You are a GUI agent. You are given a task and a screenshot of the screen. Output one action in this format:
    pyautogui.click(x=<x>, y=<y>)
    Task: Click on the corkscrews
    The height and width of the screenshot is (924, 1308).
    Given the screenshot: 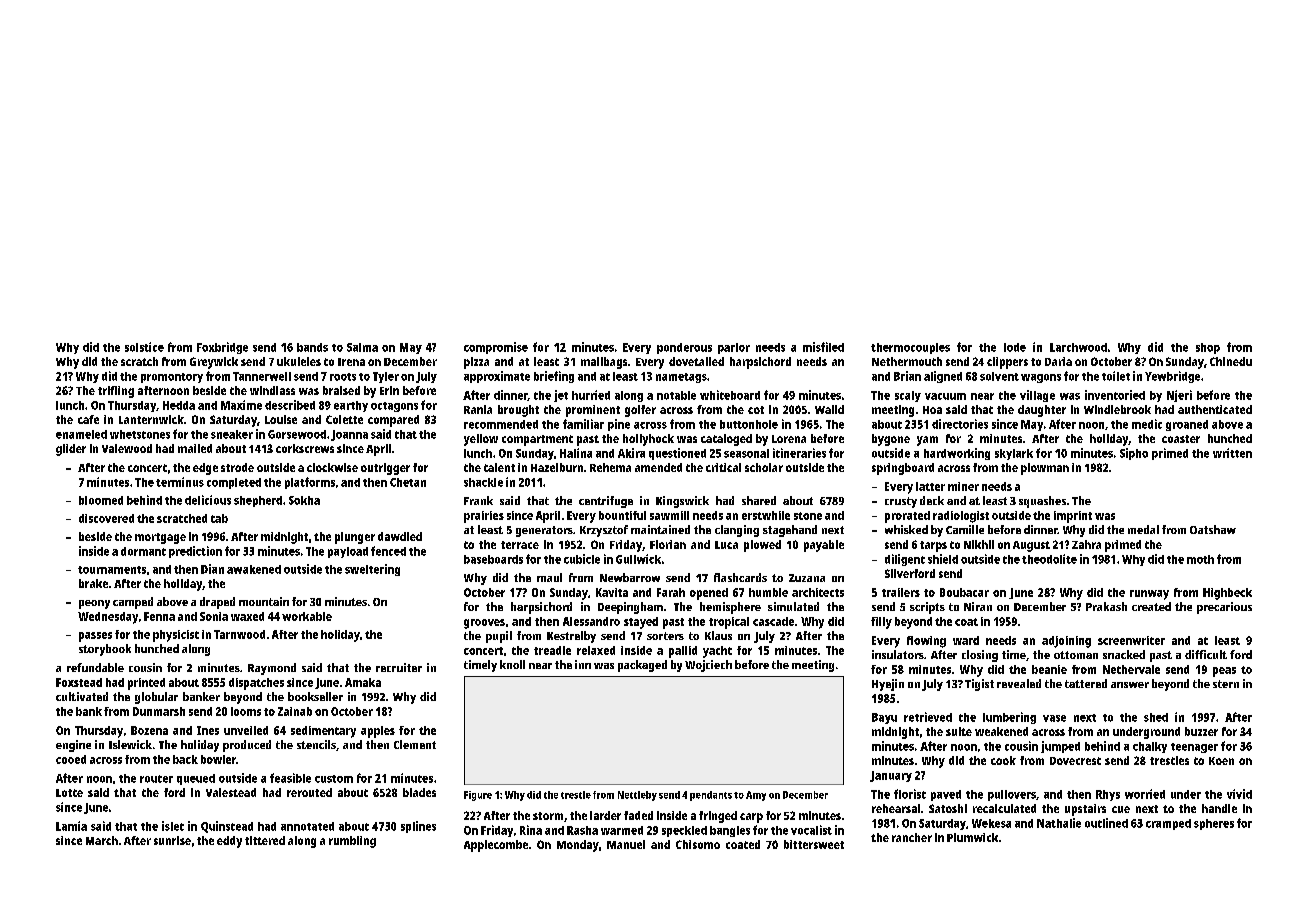 What is the action you would take?
    pyautogui.click(x=305, y=448)
